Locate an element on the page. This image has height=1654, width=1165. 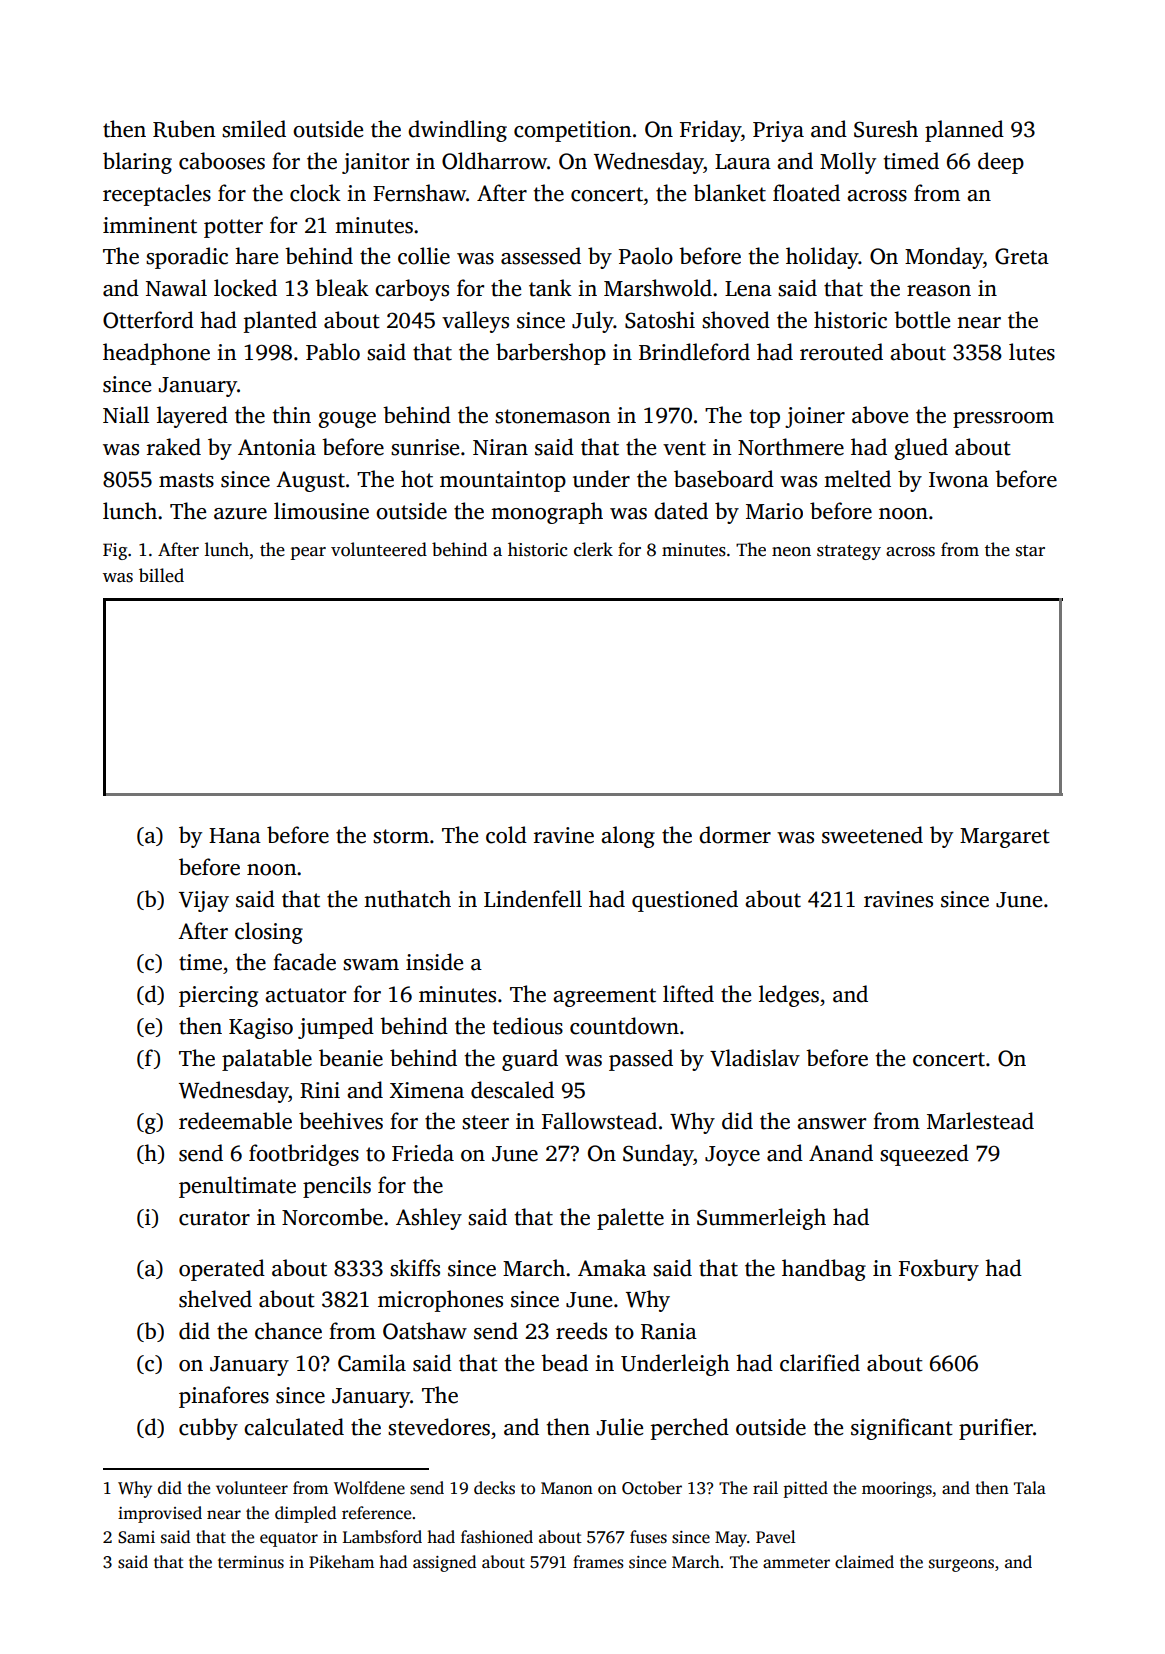
blaring is located at coordinates (137, 163).
